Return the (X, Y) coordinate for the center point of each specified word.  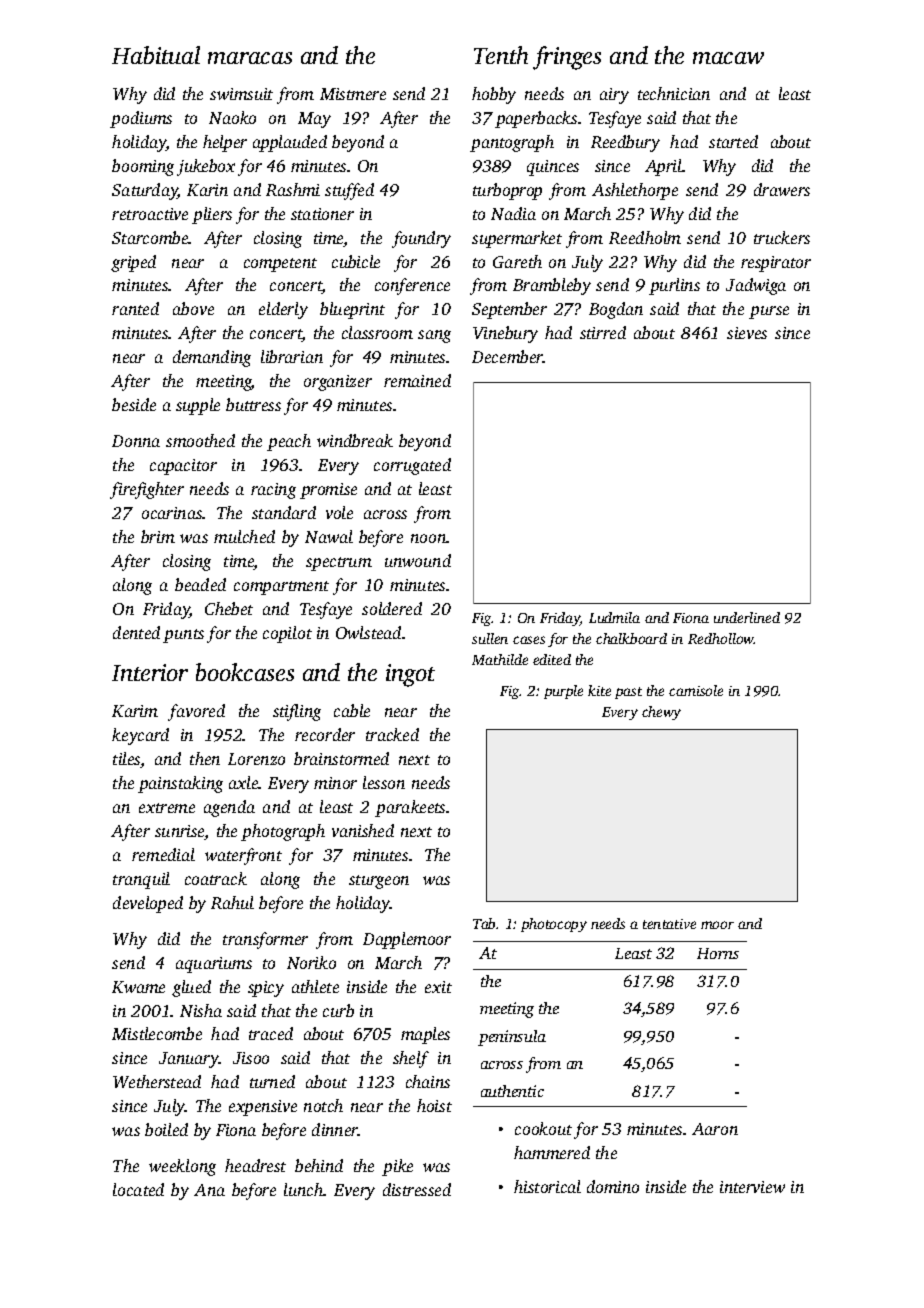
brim (158, 536)
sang (434, 336)
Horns (718, 953)
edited (552, 659)
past (628, 693)
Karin (207, 190)
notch (323, 1105)
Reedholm (645, 237)
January (189, 1060)
